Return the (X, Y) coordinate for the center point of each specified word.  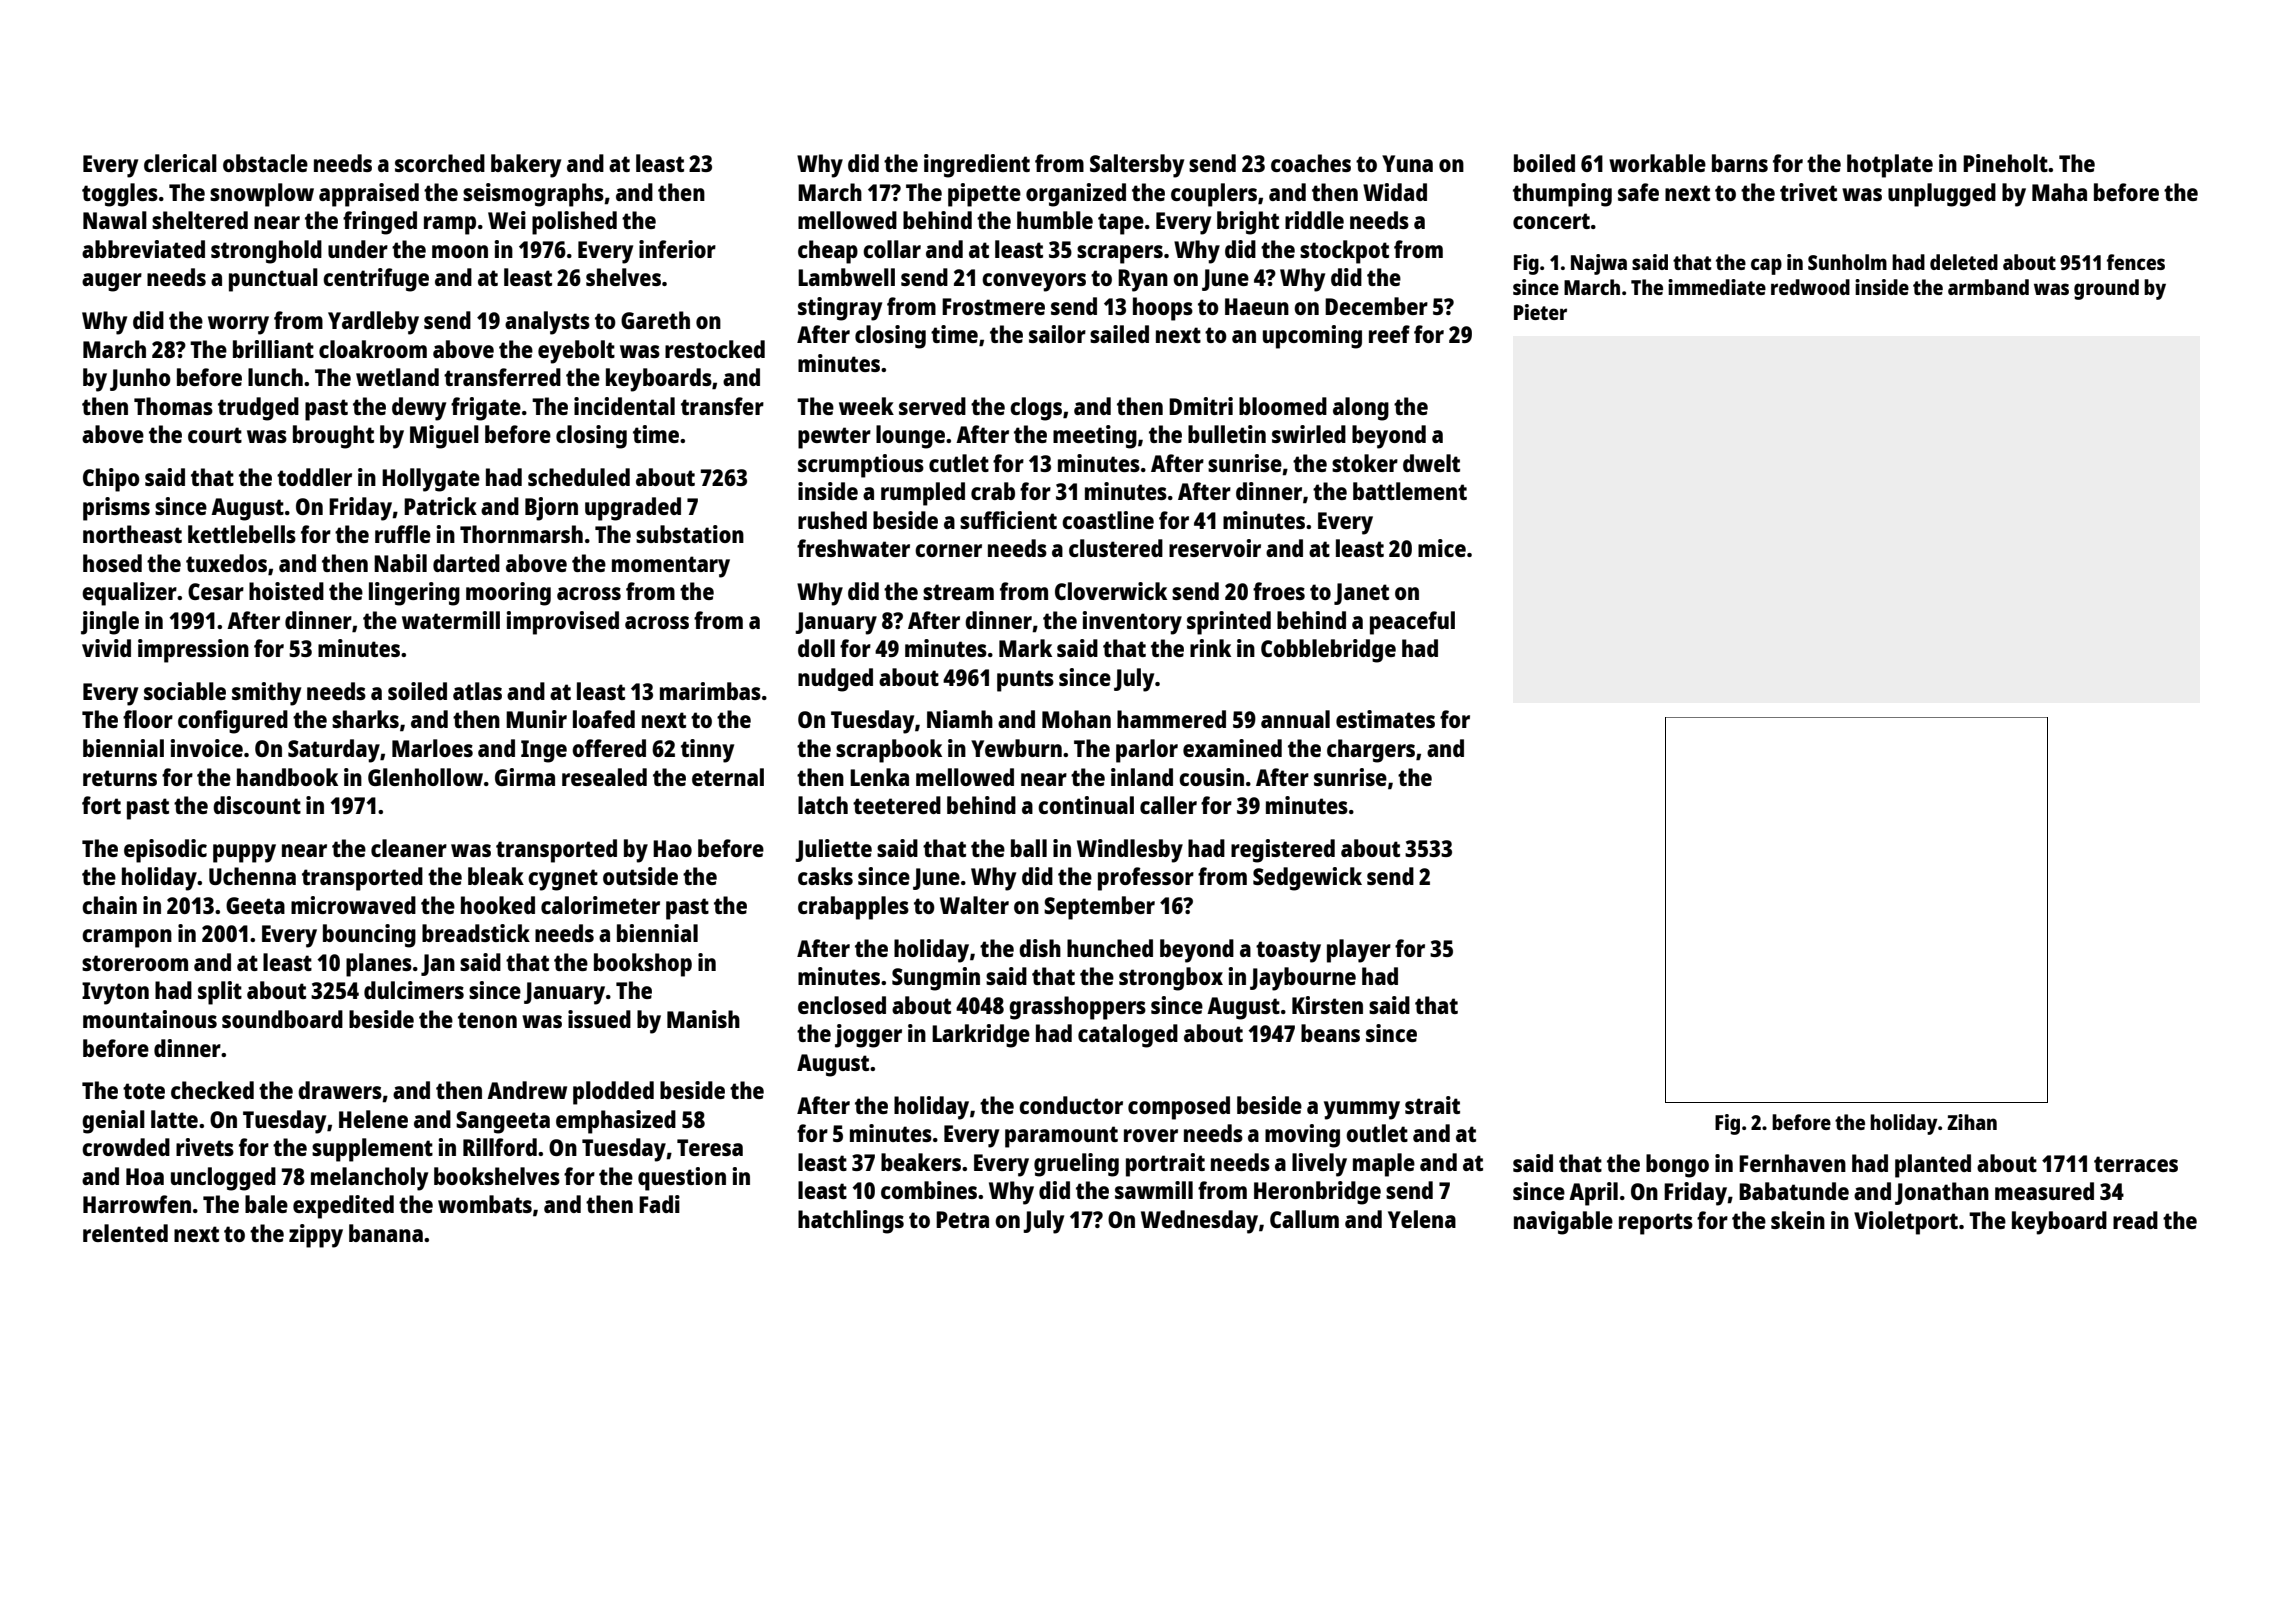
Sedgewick (1307, 879)
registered (1283, 851)
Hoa (145, 1176)
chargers (1371, 751)
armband (1988, 287)
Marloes (432, 748)
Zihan (1972, 1122)
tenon (487, 1020)
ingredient (977, 166)
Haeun (1257, 306)
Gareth (655, 320)
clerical (180, 163)
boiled (1544, 163)
